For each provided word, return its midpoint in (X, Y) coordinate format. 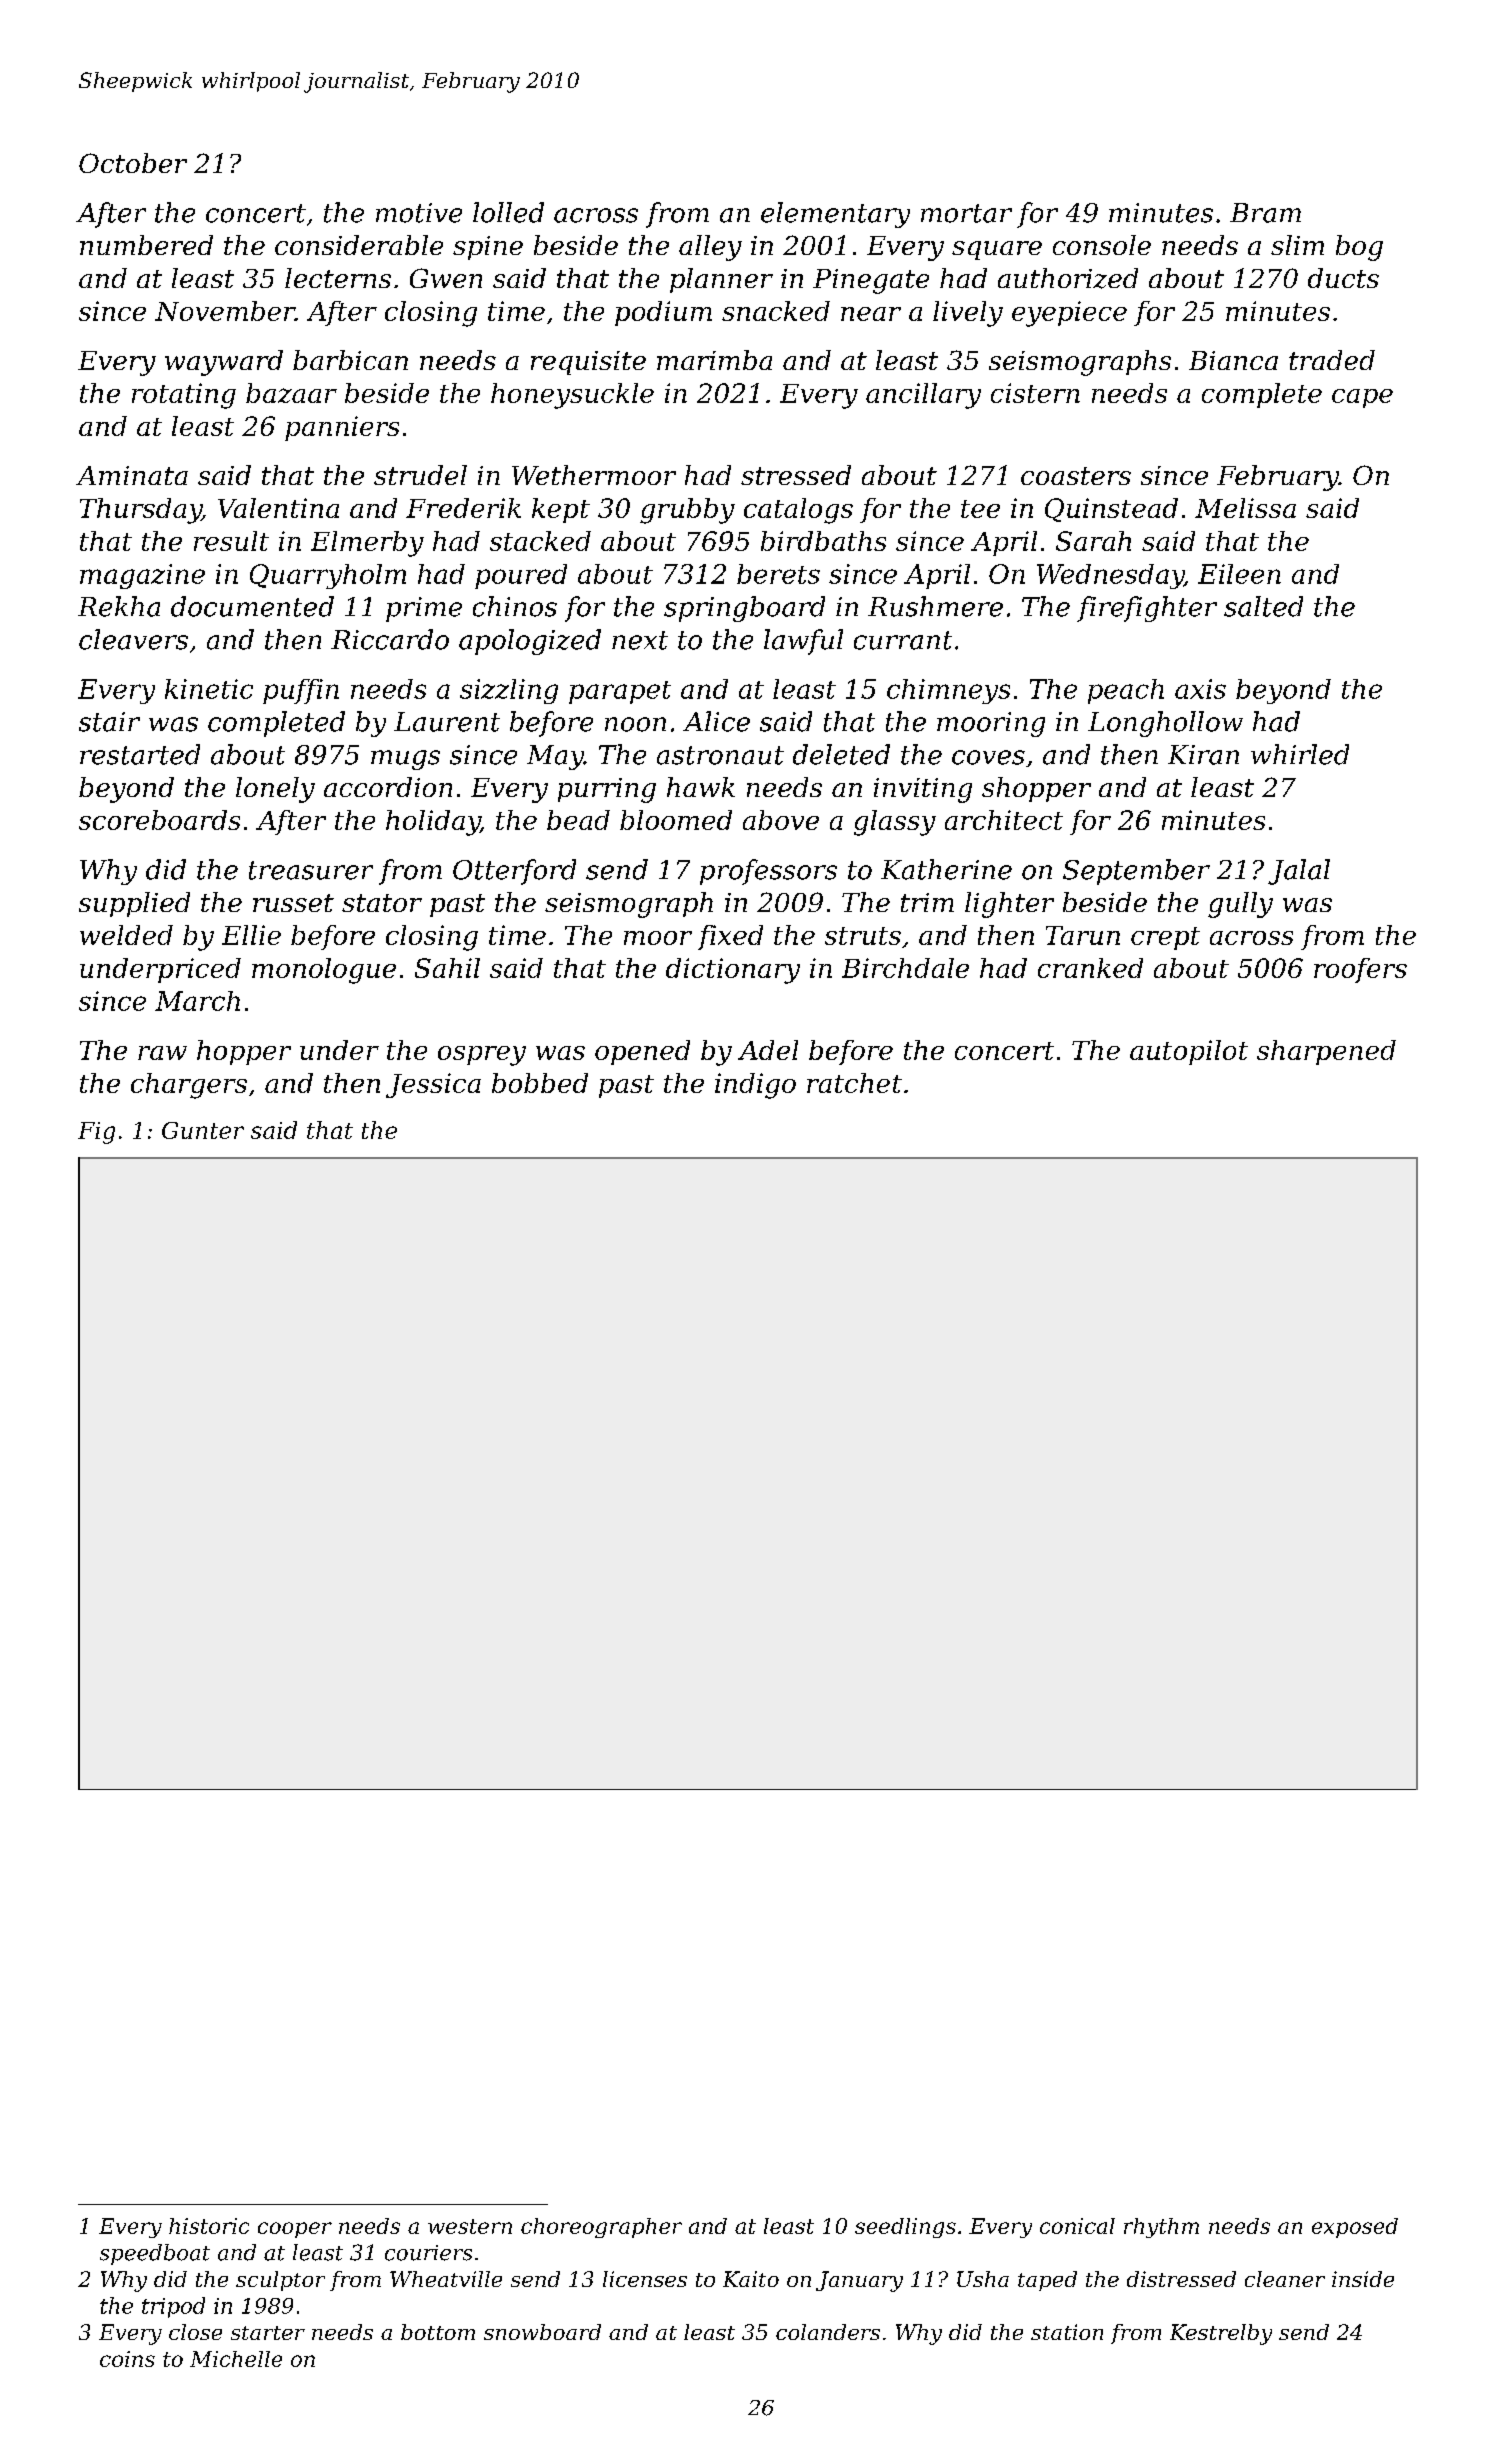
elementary (835, 215)
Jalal (1299, 872)
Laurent (447, 722)
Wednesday (1110, 576)
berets (778, 574)
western (470, 2226)
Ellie (251, 935)
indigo (755, 1086)
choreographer (601, 2228)
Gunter (203, 1130)
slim (1297, 245)
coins (127, 2359)
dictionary (733, 971)
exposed (1355, 2228)
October (133, 163)
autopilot (1189, 1052)
